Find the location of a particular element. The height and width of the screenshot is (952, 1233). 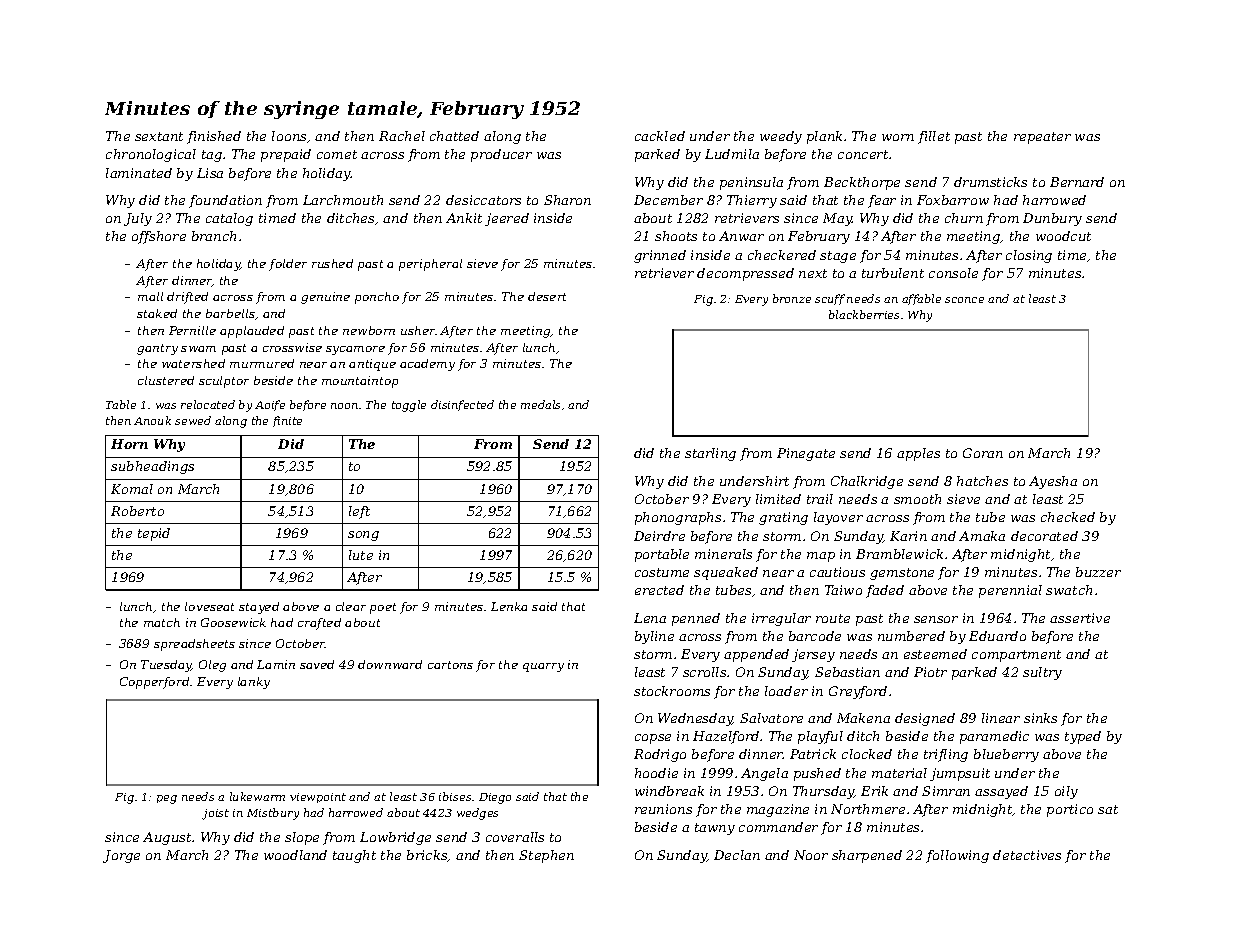

peninsula is located at coordinates (751, 183).
